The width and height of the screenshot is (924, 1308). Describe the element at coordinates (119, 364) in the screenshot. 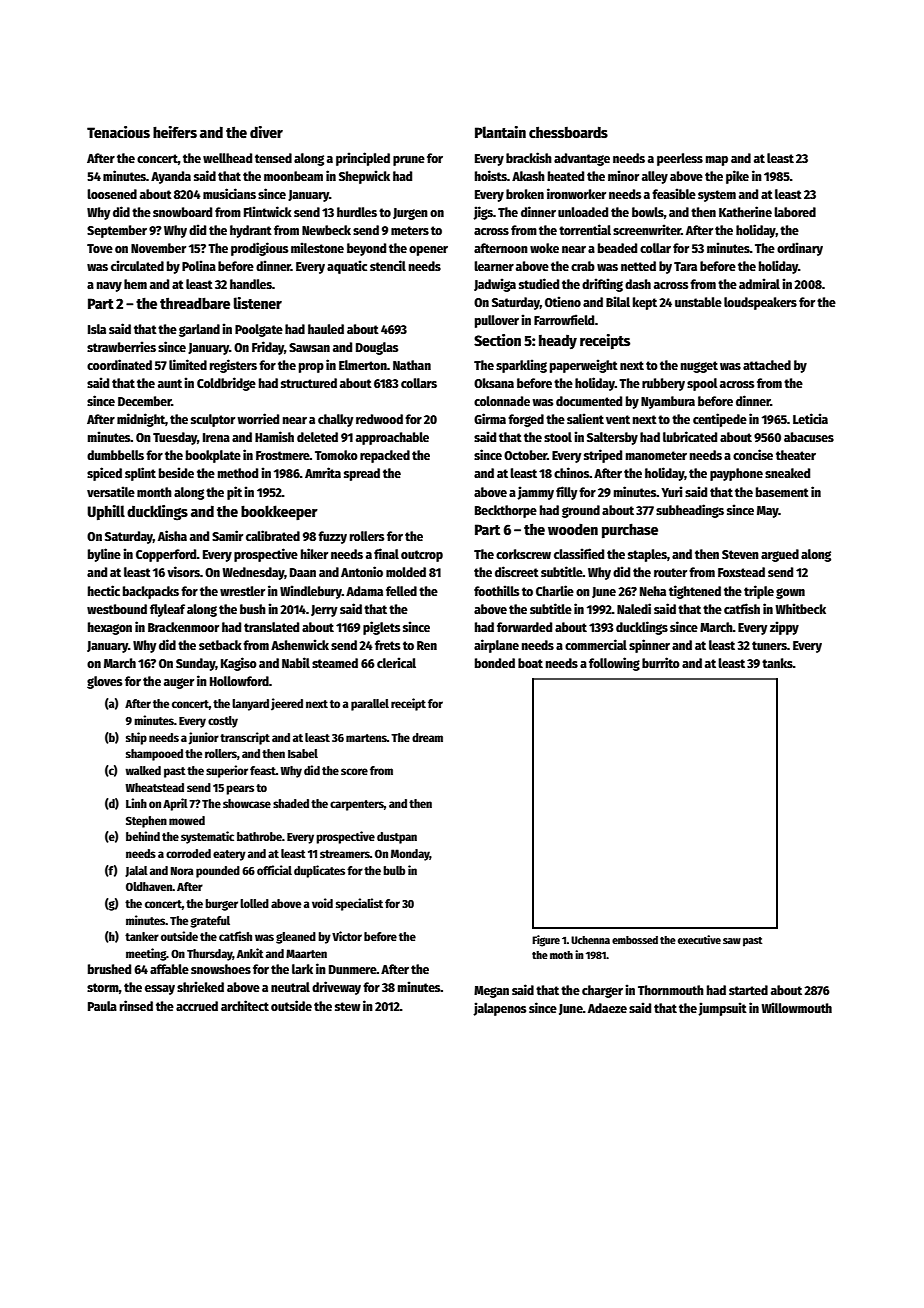

I see `coordinated` at that location.
